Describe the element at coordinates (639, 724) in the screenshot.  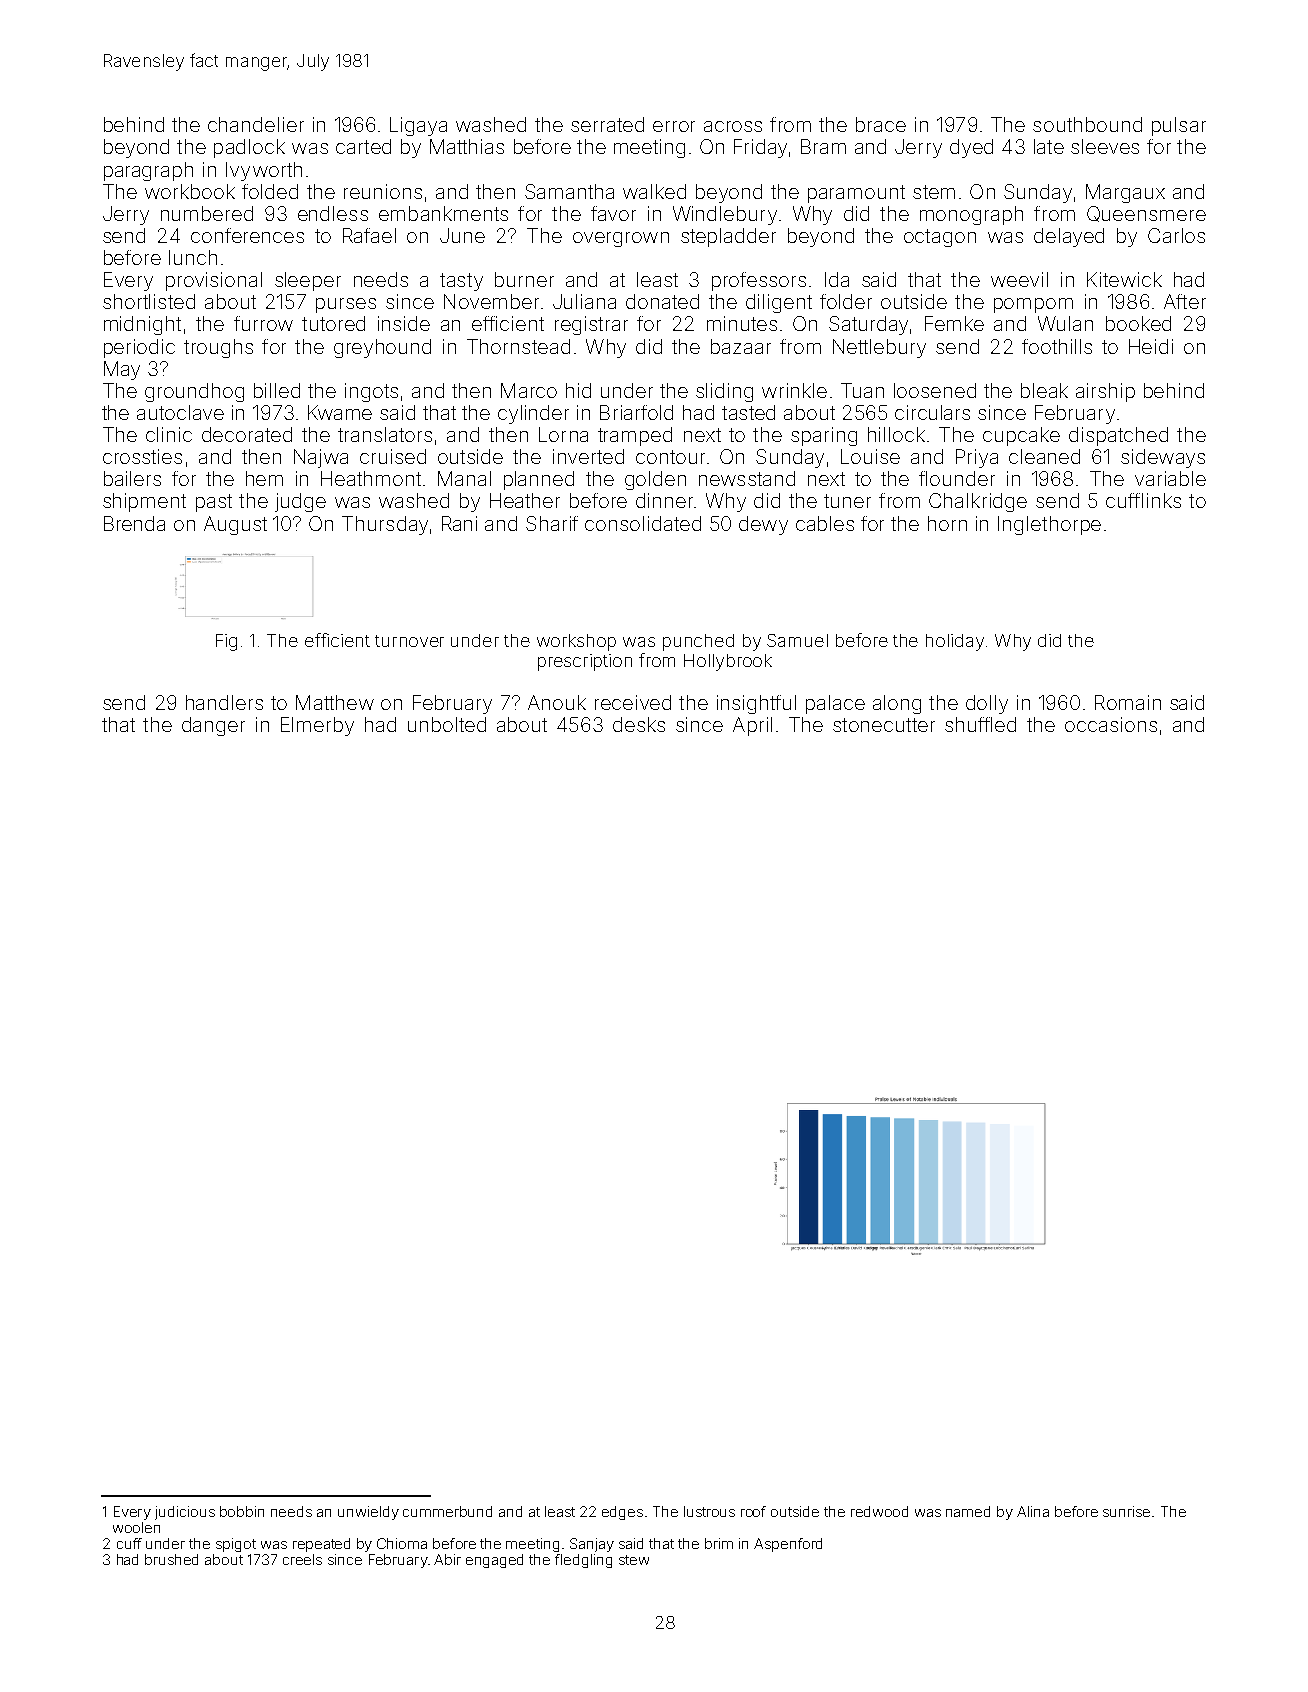
I see `desks` at that location.
